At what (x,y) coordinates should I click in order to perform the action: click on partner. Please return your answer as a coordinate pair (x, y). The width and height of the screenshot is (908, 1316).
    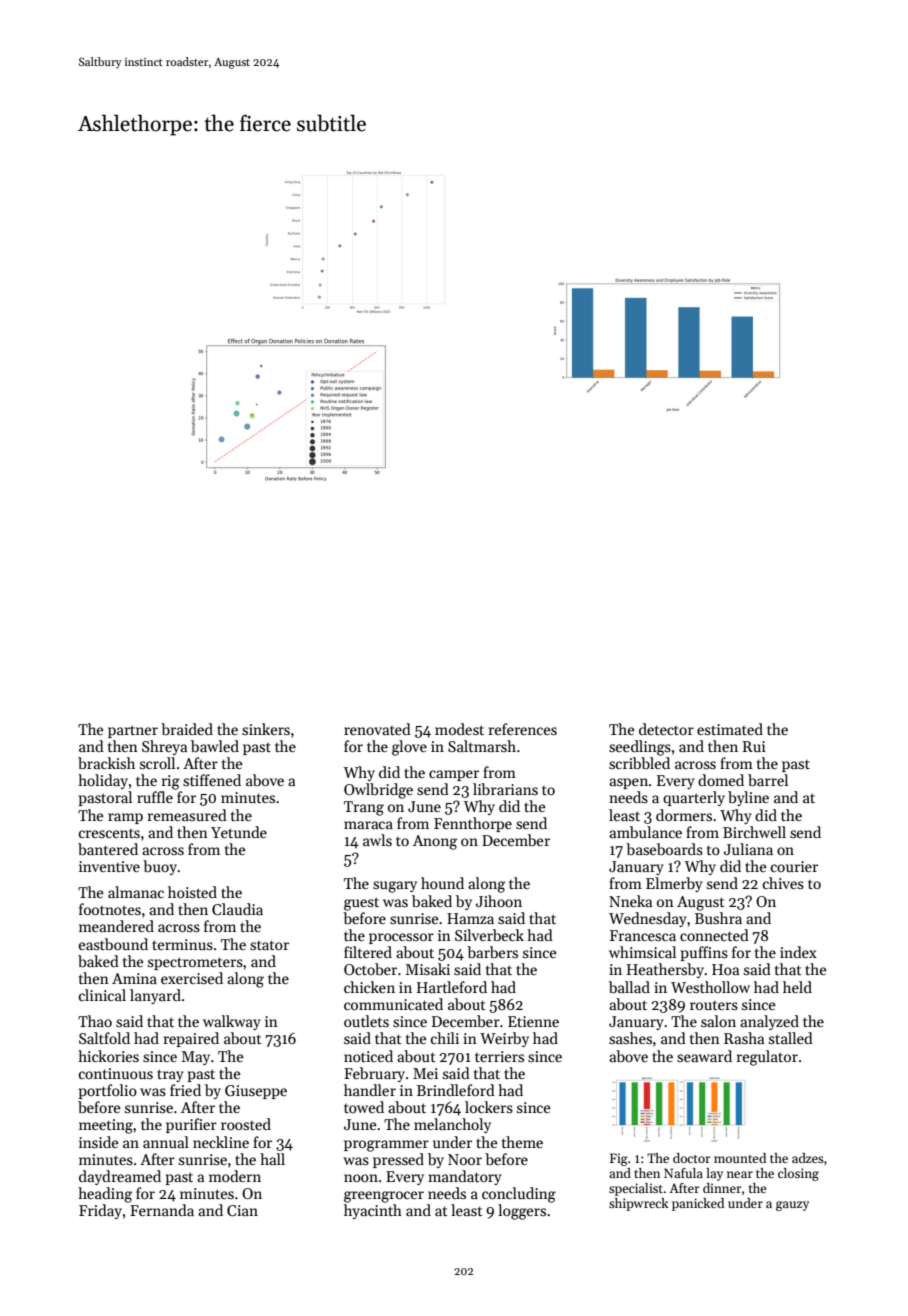
    Looking at the image, I should click on (133, 731).
